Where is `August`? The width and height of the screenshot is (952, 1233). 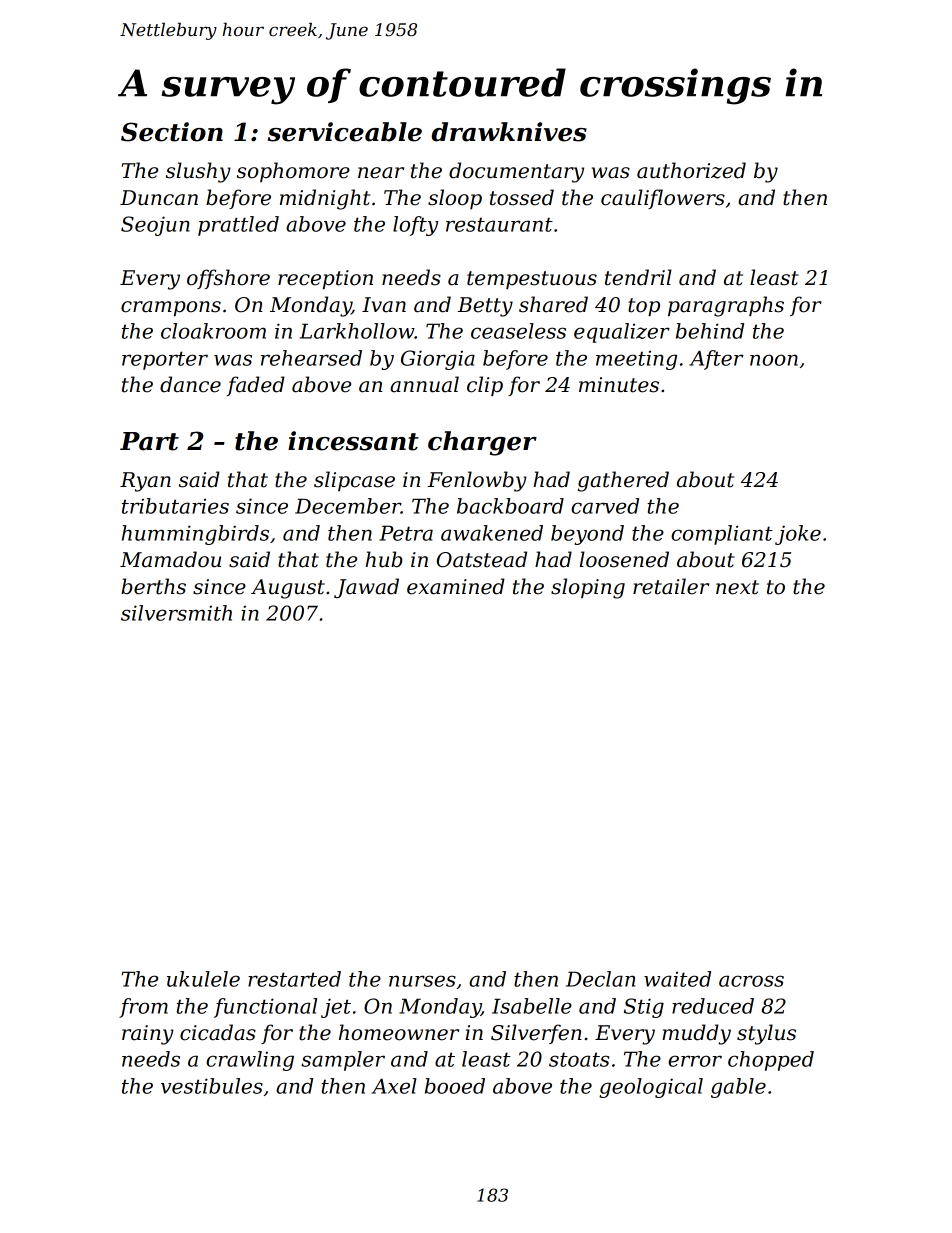 August is located at coordinates (288, 589).
